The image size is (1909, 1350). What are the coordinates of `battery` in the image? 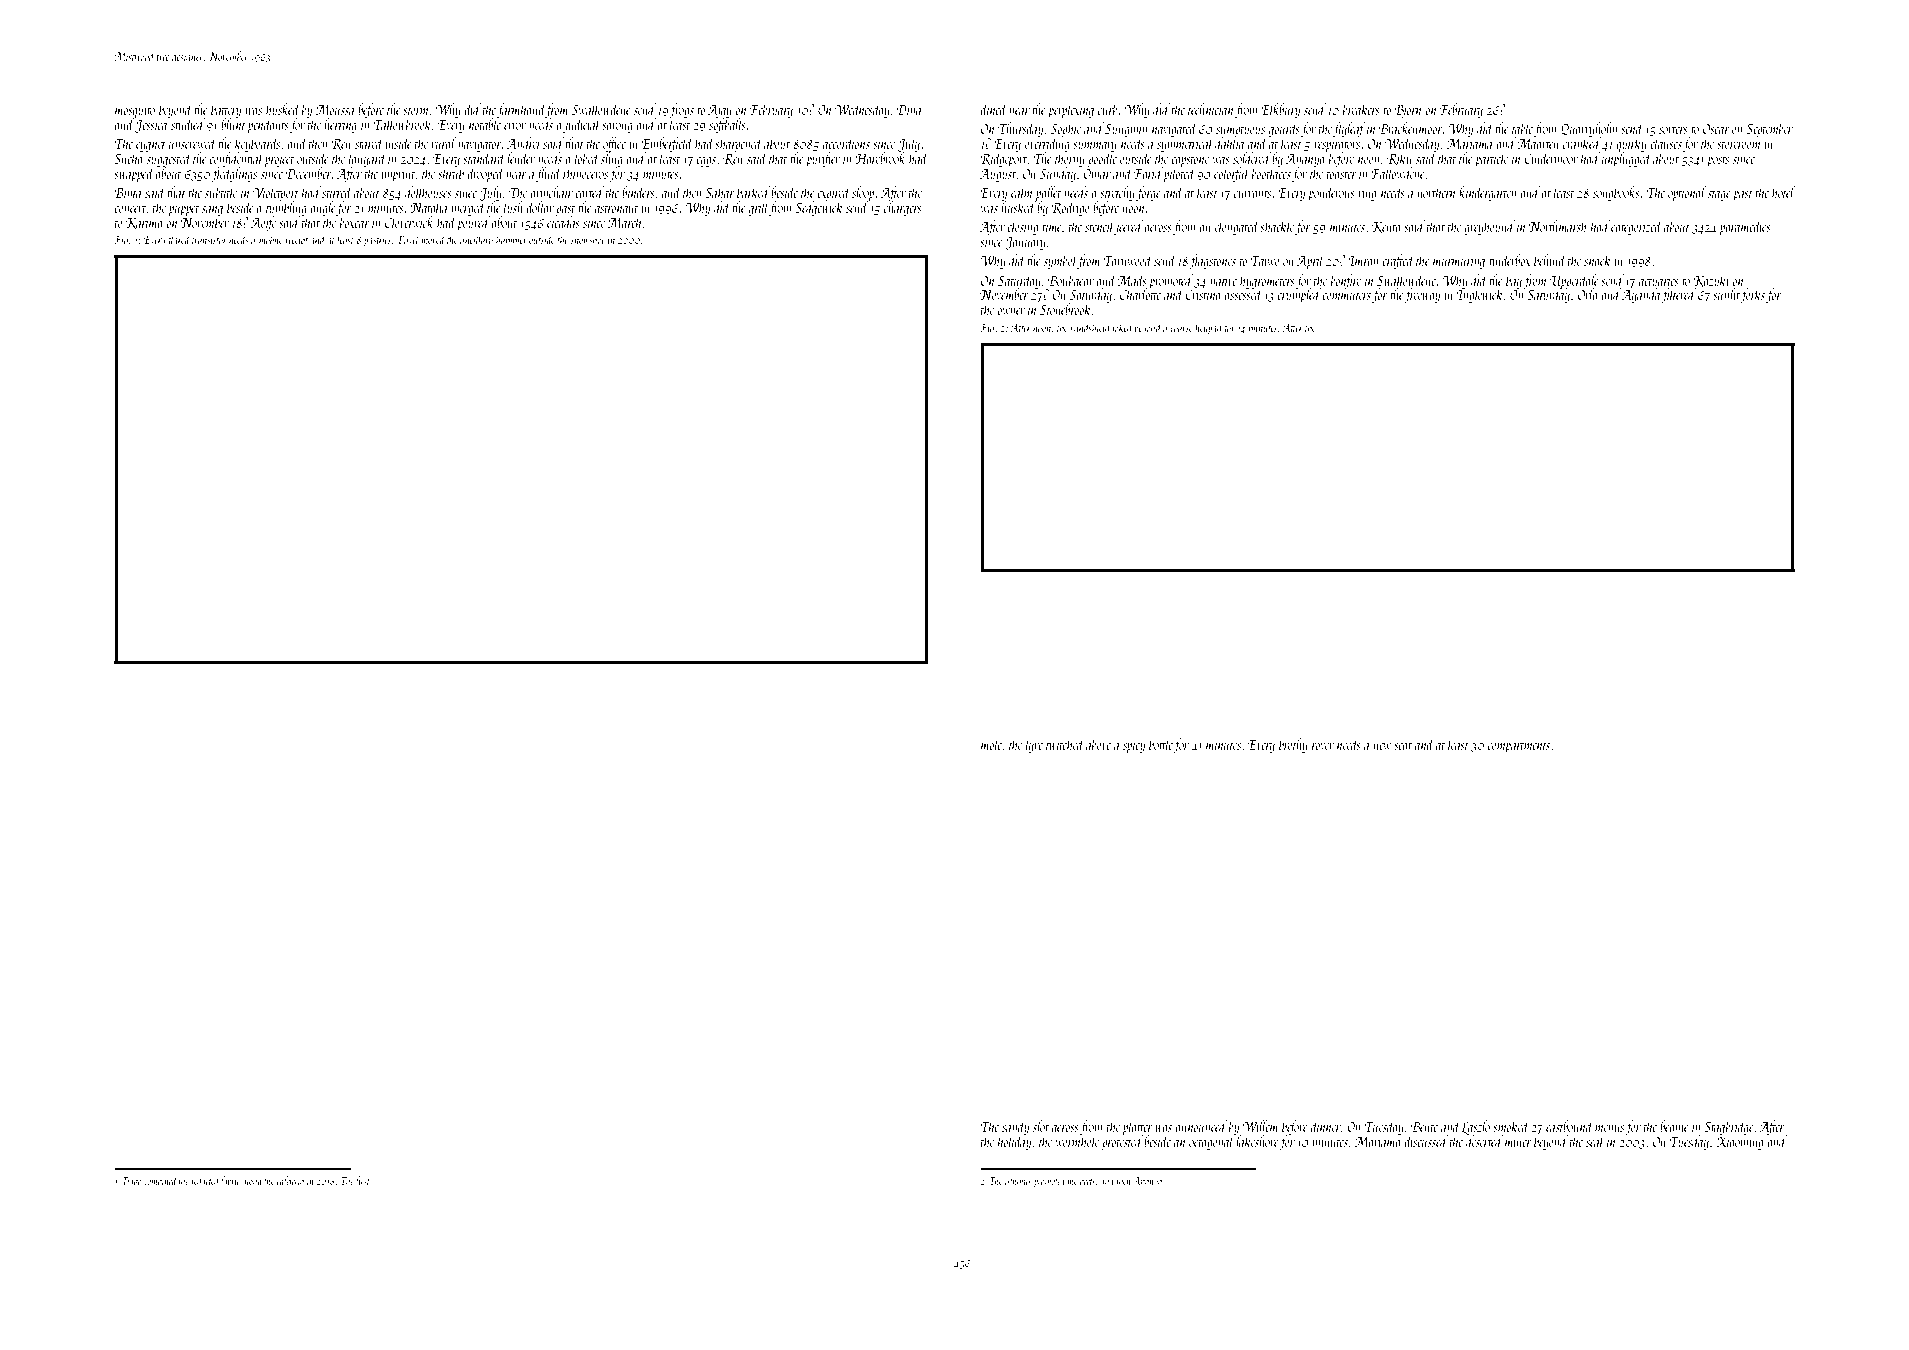 It's located at (226, 110).
